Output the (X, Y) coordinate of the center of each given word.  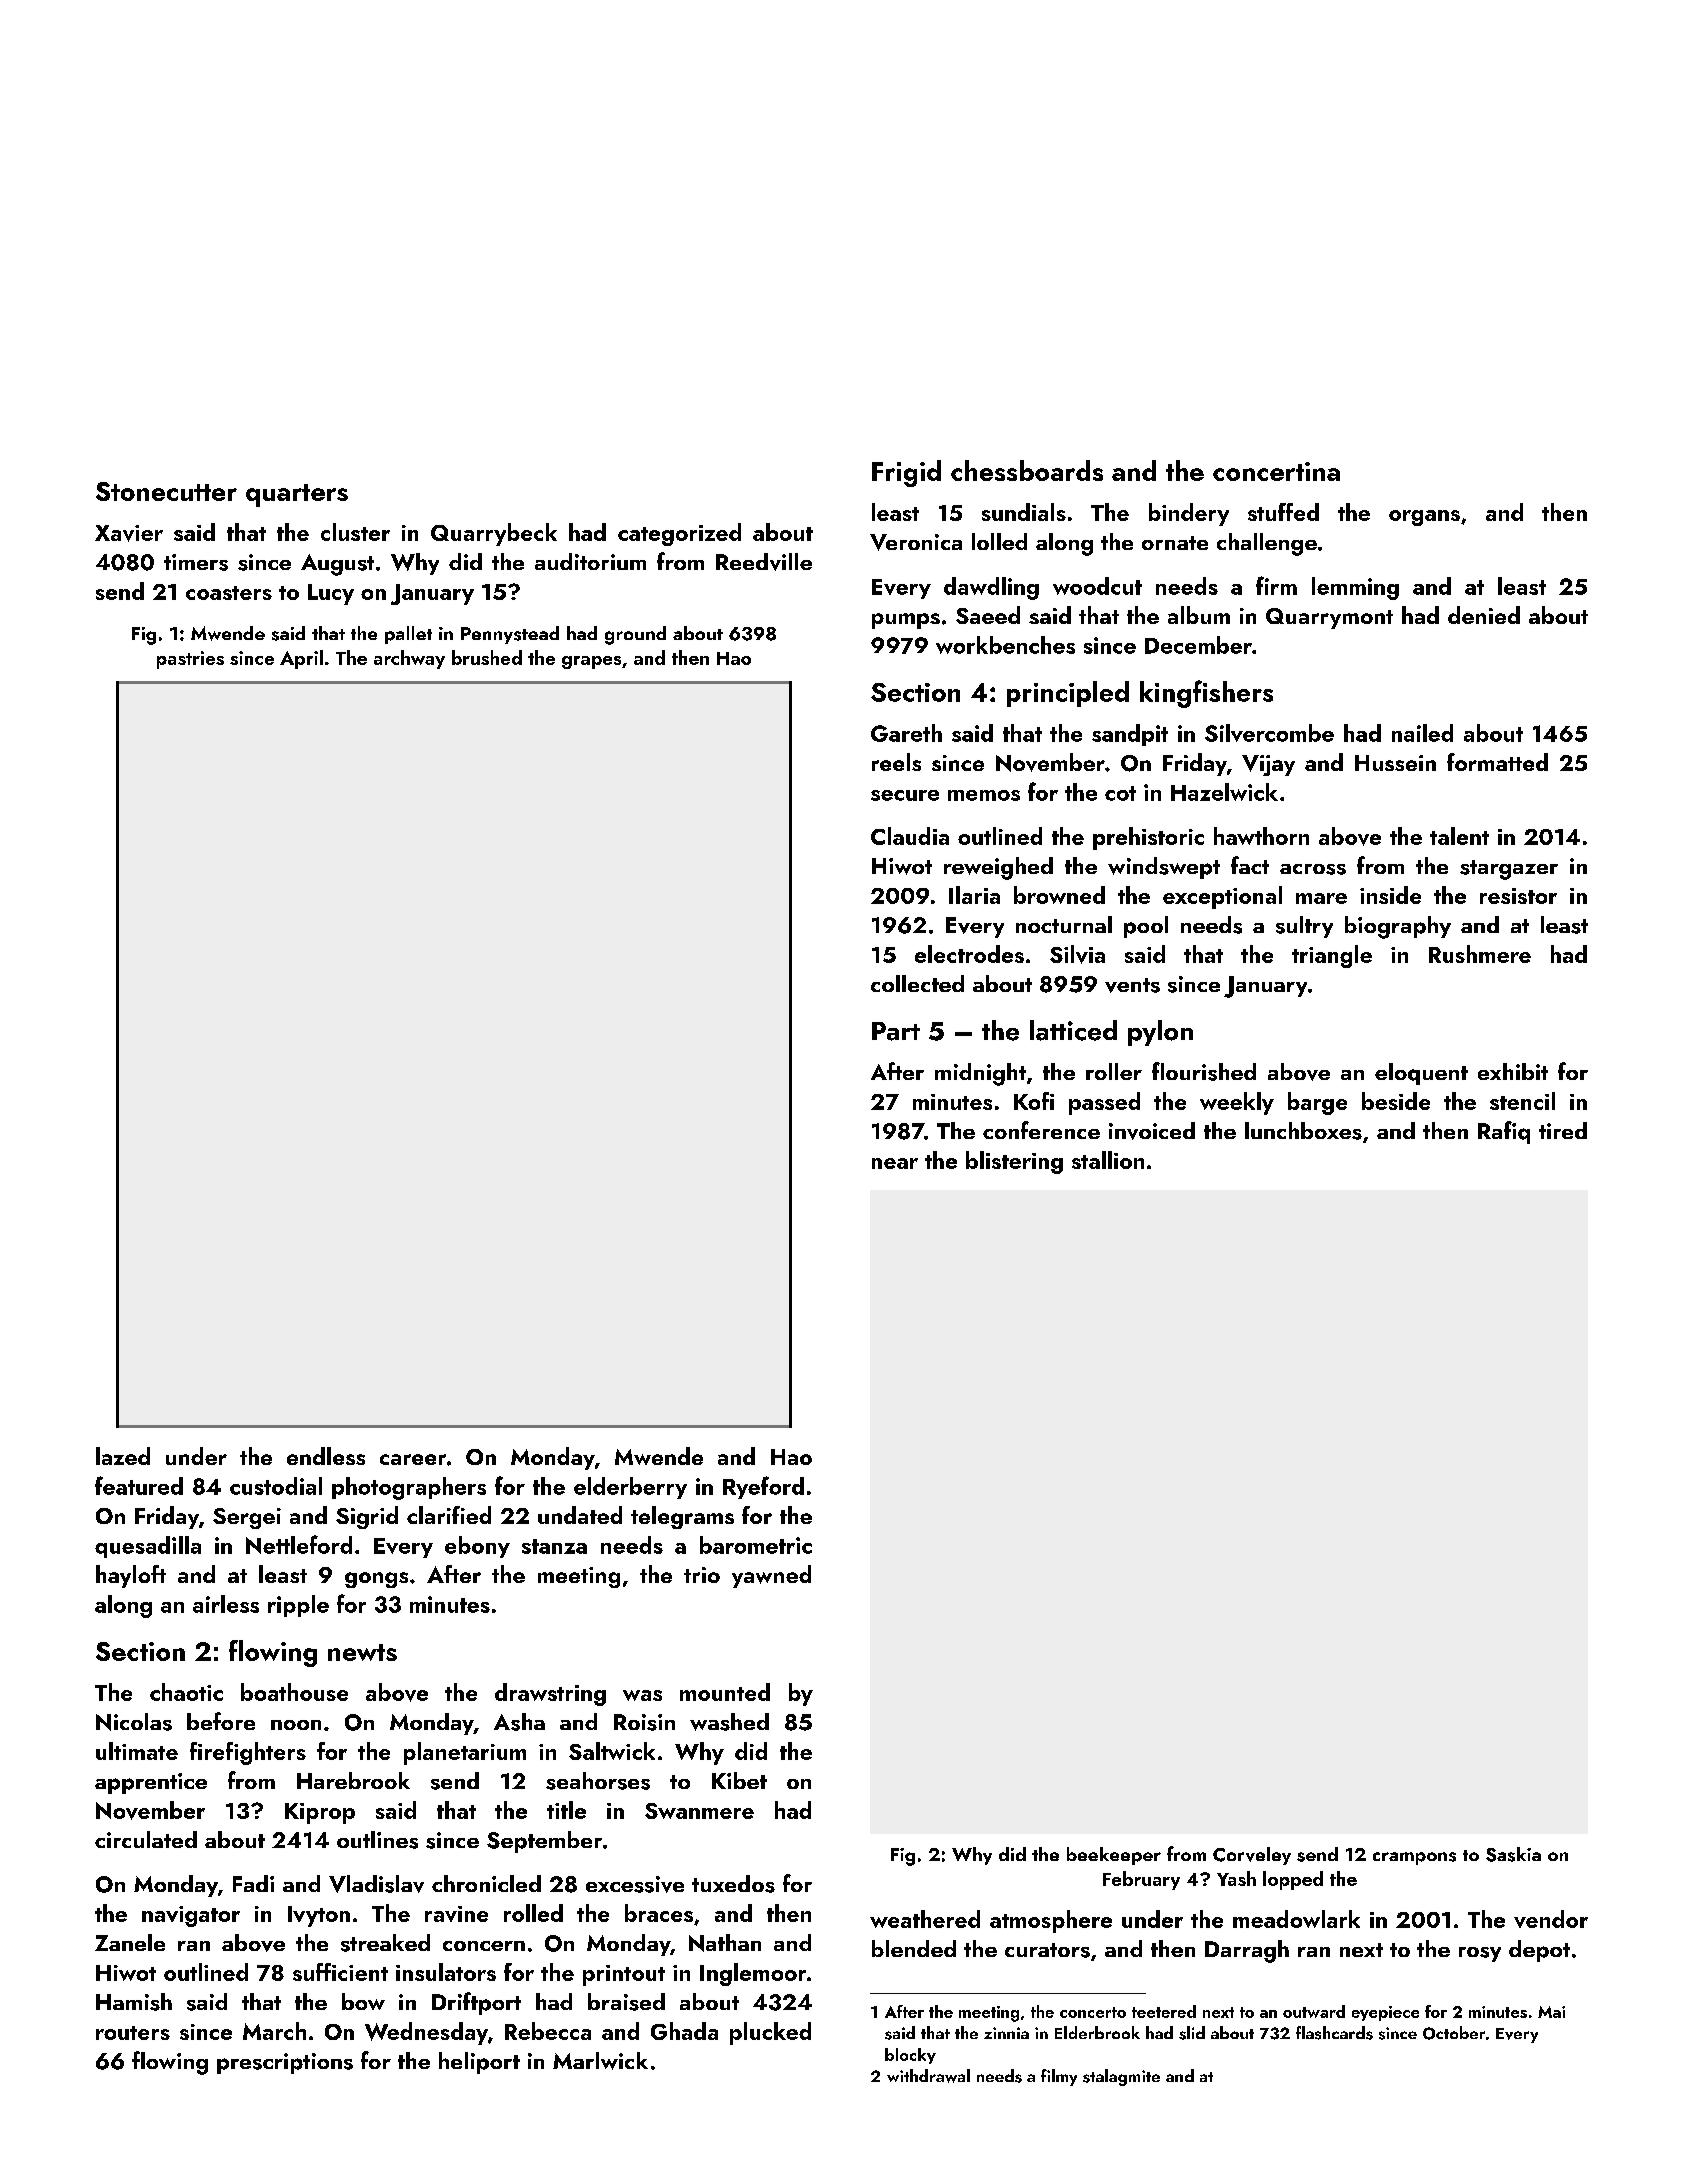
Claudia (910, 836)
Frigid (906, 473)
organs (1424, 518)
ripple (298, 1606)
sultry (1304, 927)
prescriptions (285, 2063)
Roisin (644, 1722)
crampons (1414, 1858)
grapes (591, 662)
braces (659, 1913)
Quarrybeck (494, 534)
